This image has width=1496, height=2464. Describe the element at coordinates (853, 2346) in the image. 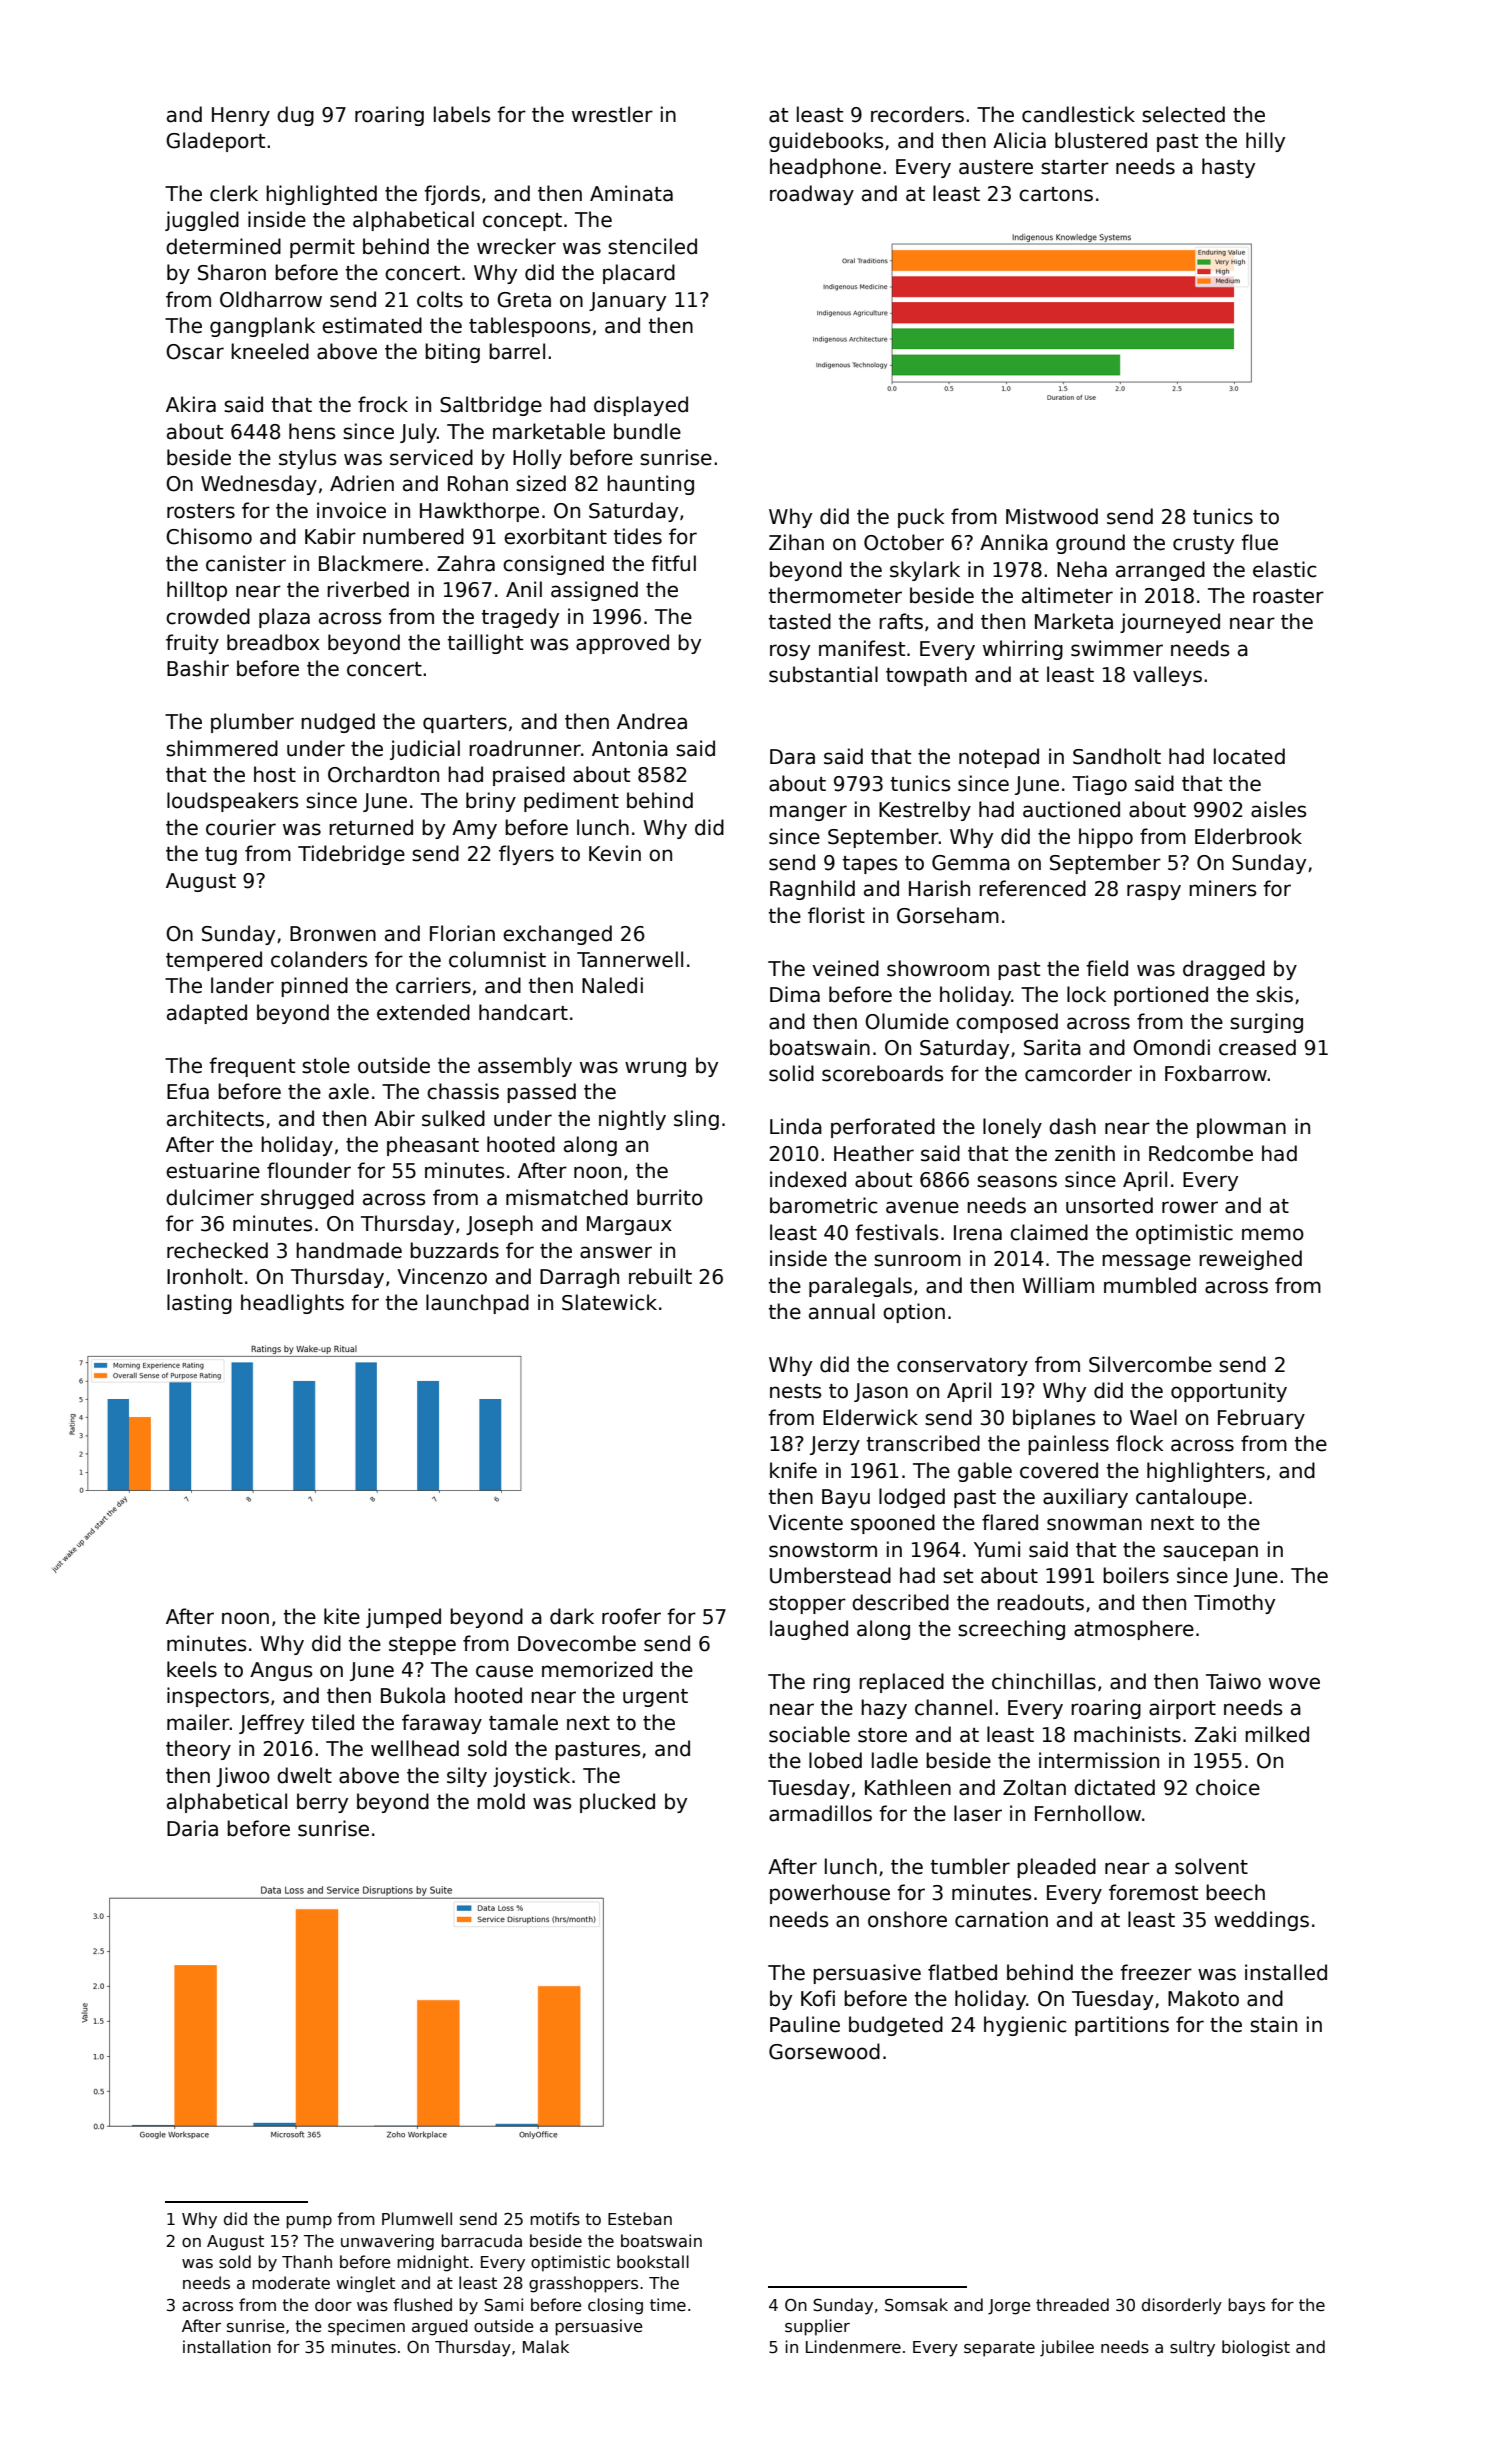

I see `Lindenmere` at that location.
